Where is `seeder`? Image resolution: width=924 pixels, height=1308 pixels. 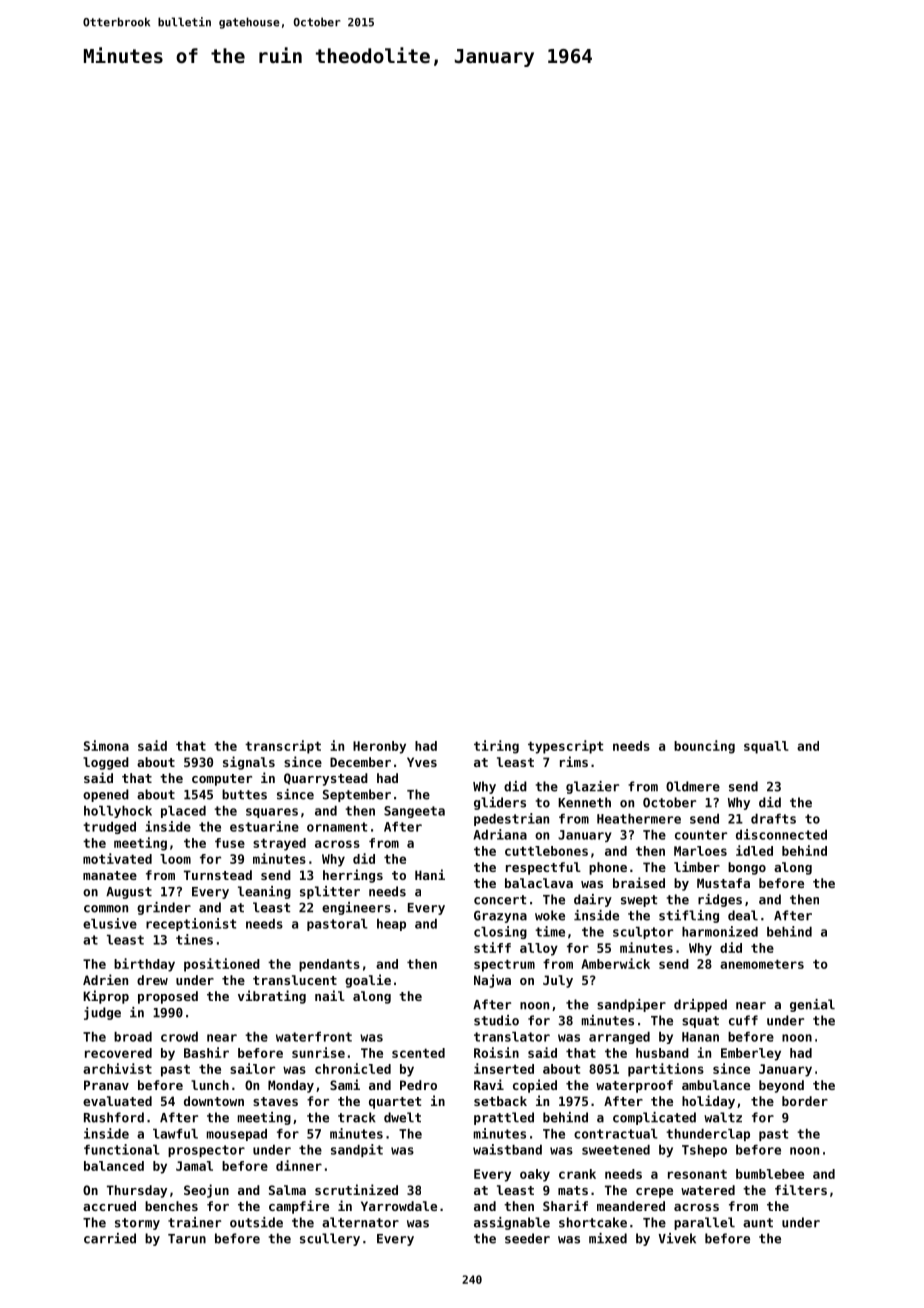
seeder is located at coordinates (527, 1238).
